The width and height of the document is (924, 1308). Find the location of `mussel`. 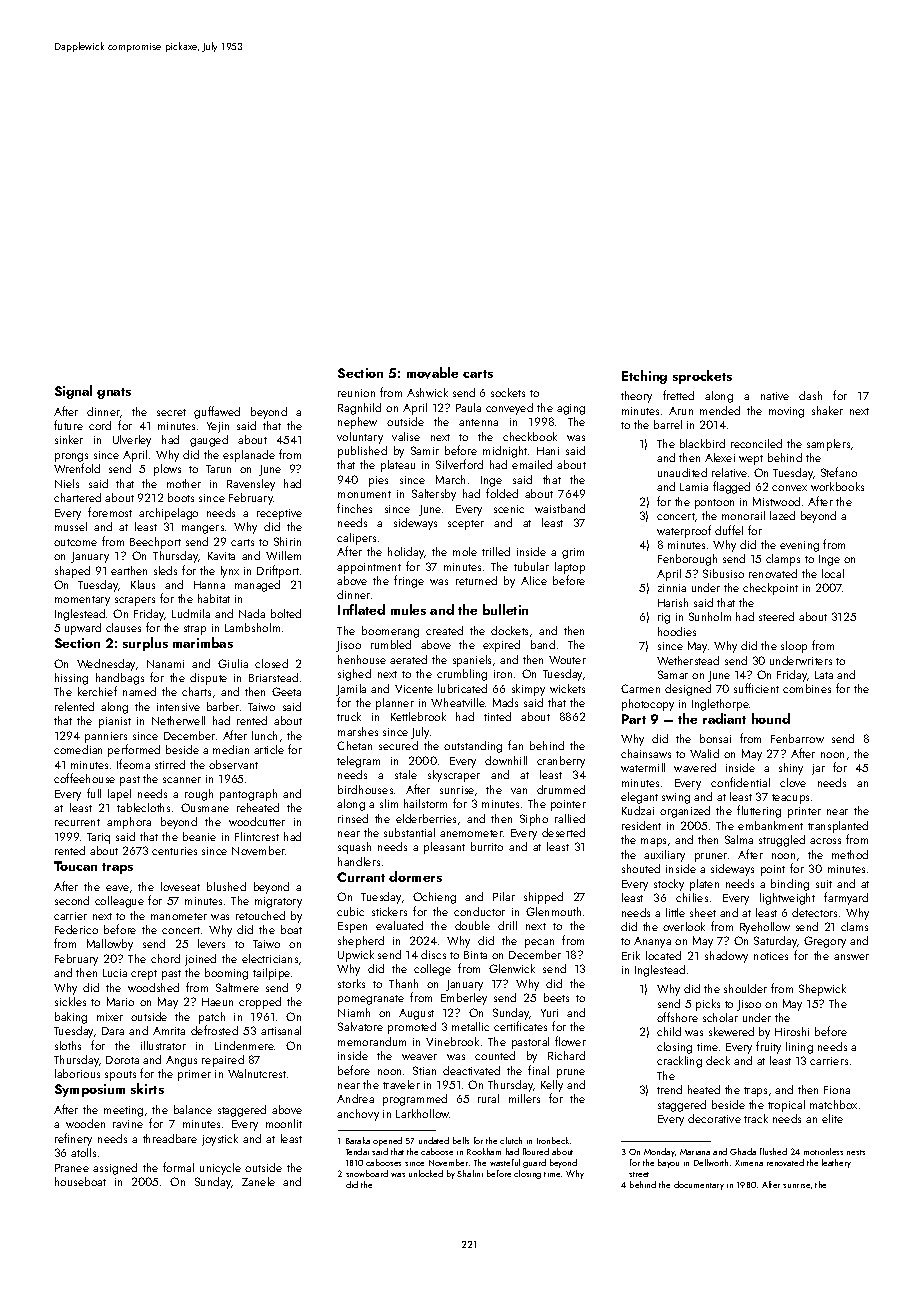

mussel is located at coordinates (71, 526).
